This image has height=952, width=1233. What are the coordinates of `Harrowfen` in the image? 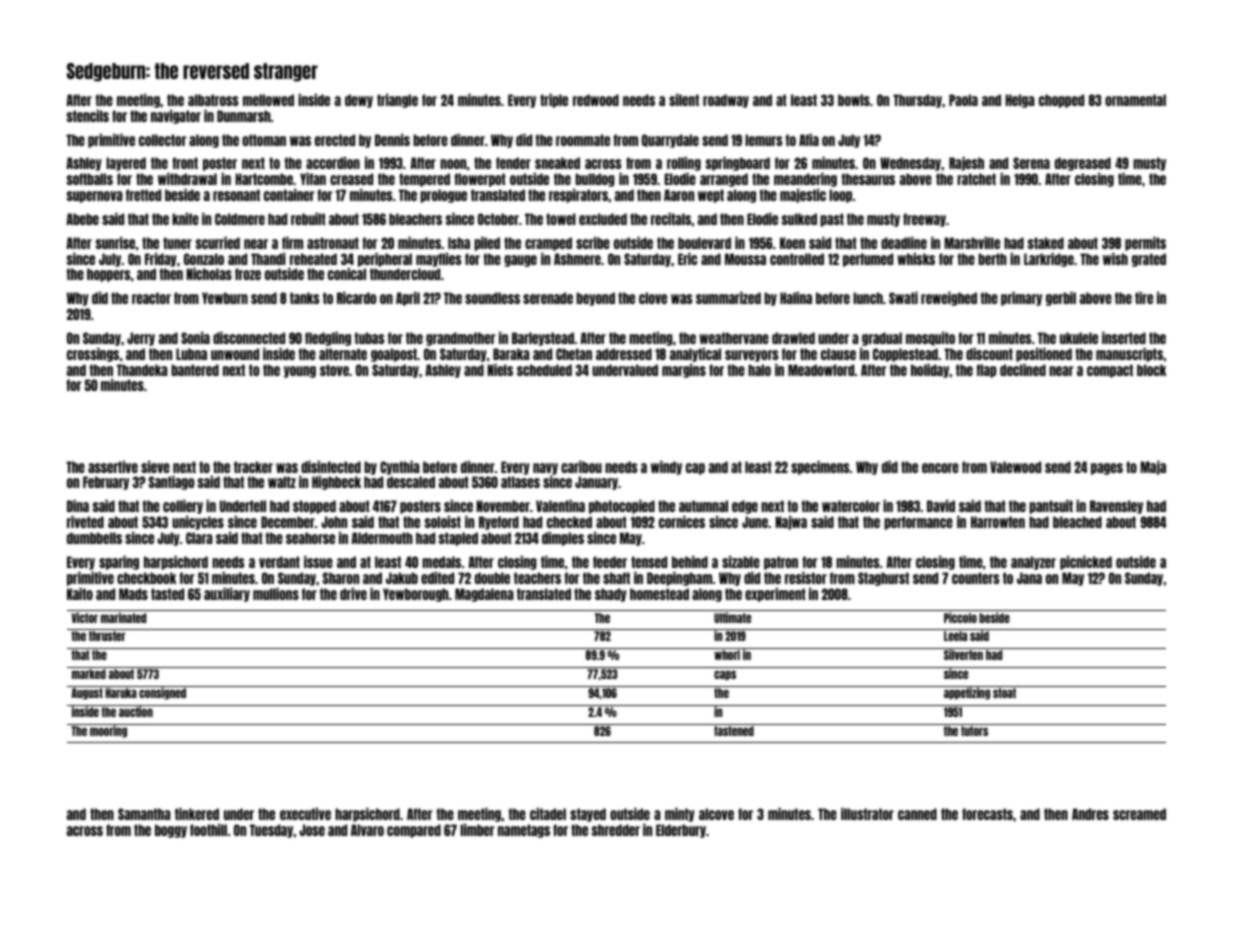 It's located at (998, 522).
